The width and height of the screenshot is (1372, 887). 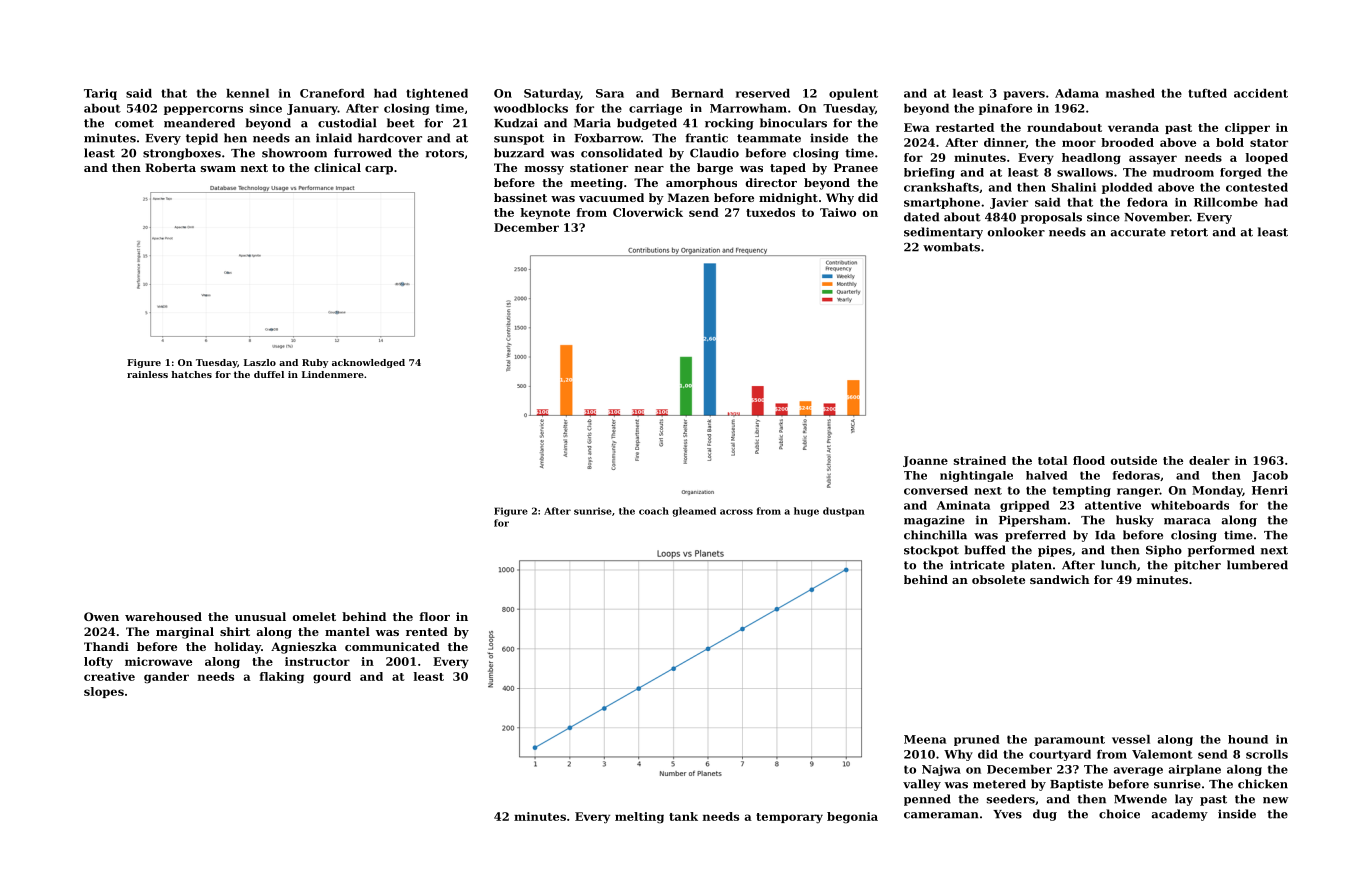 I want to click on gourd, so click(x=332, y=678).
